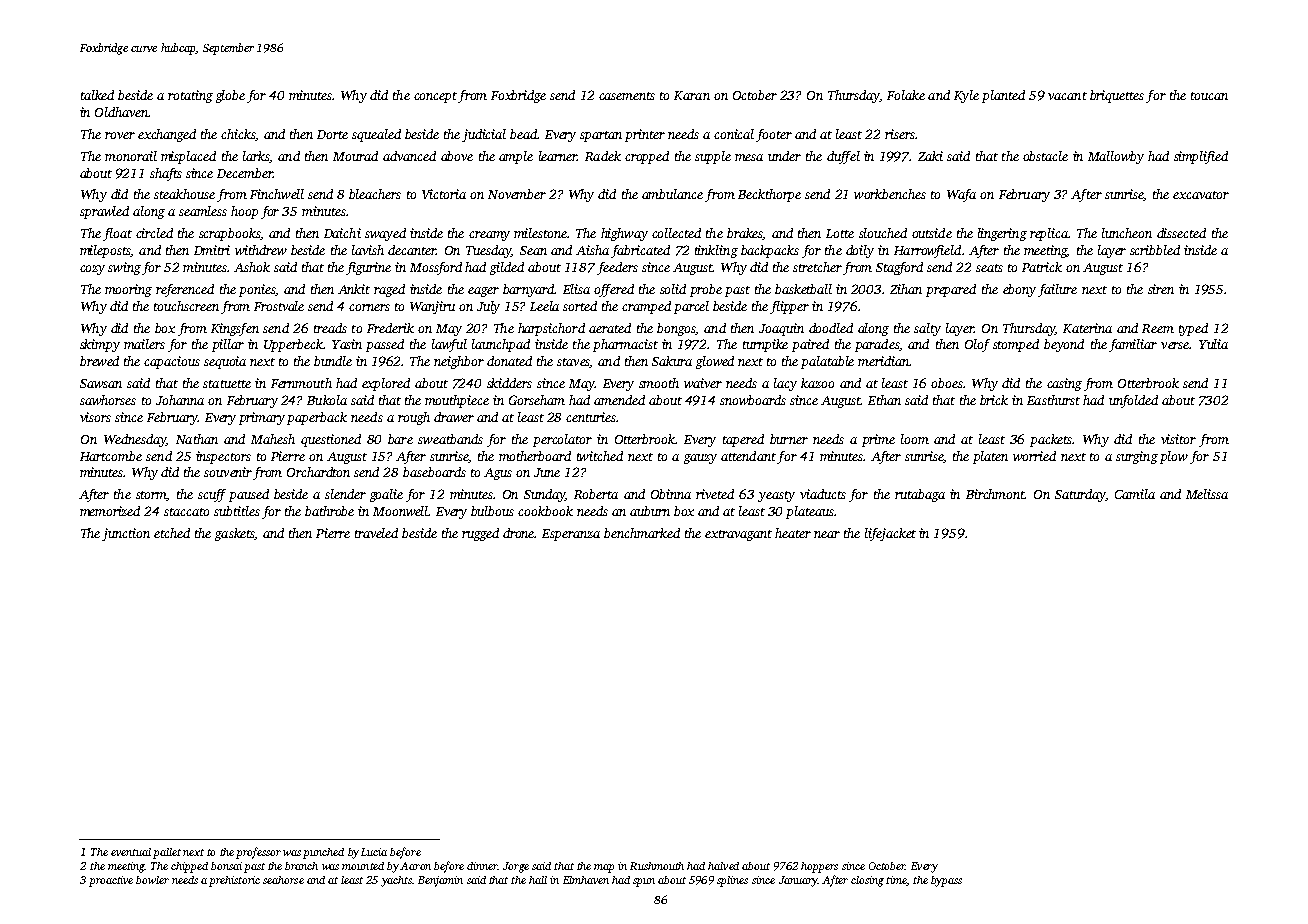 Image resolution: width=1308 pixels, height=924 pixels. Describe the element at coordinates (126, 534) in the screenshot. I see `junction` at that location.
